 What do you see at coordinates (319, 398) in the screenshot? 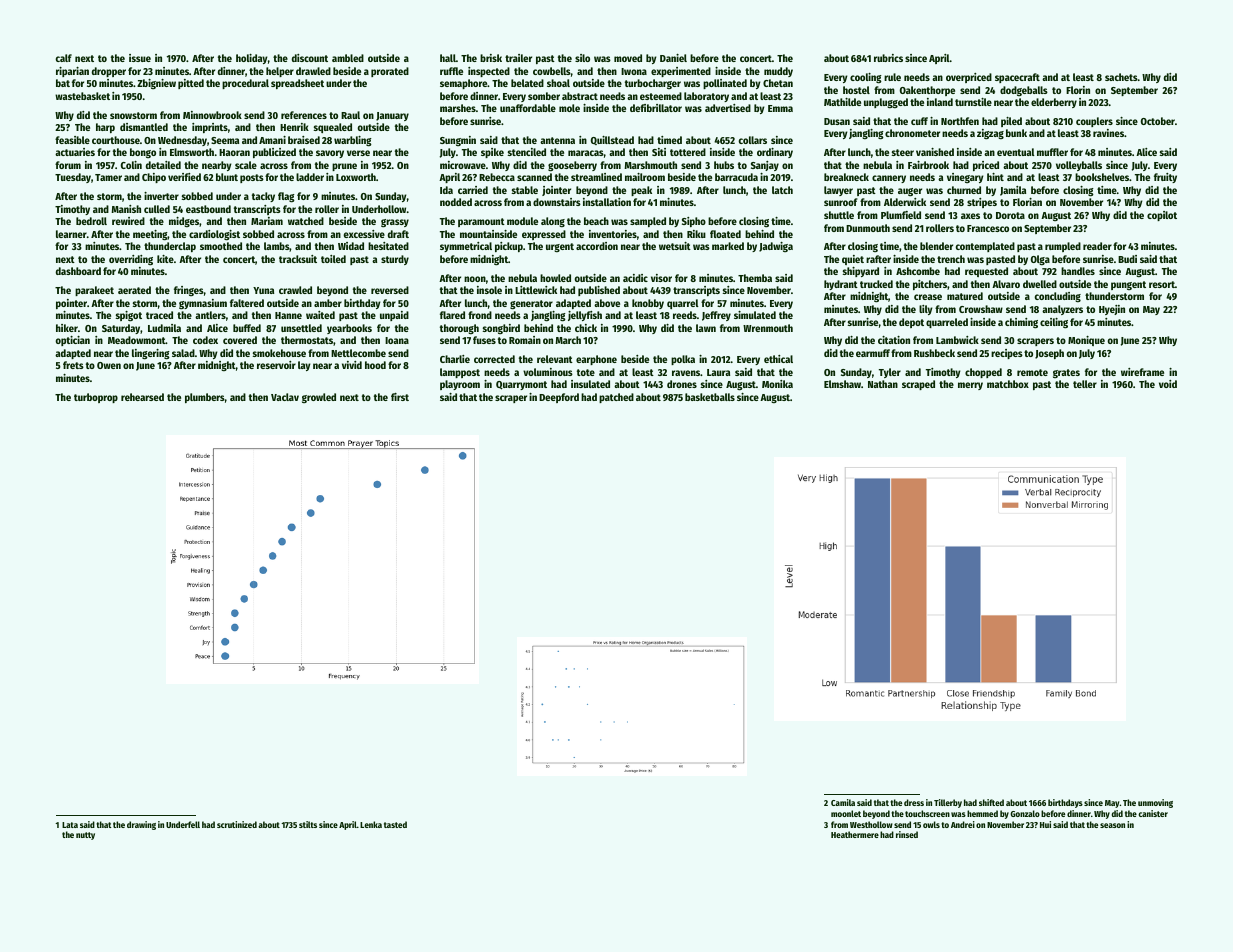
I see `growled` at bounding box center [319, 398].
